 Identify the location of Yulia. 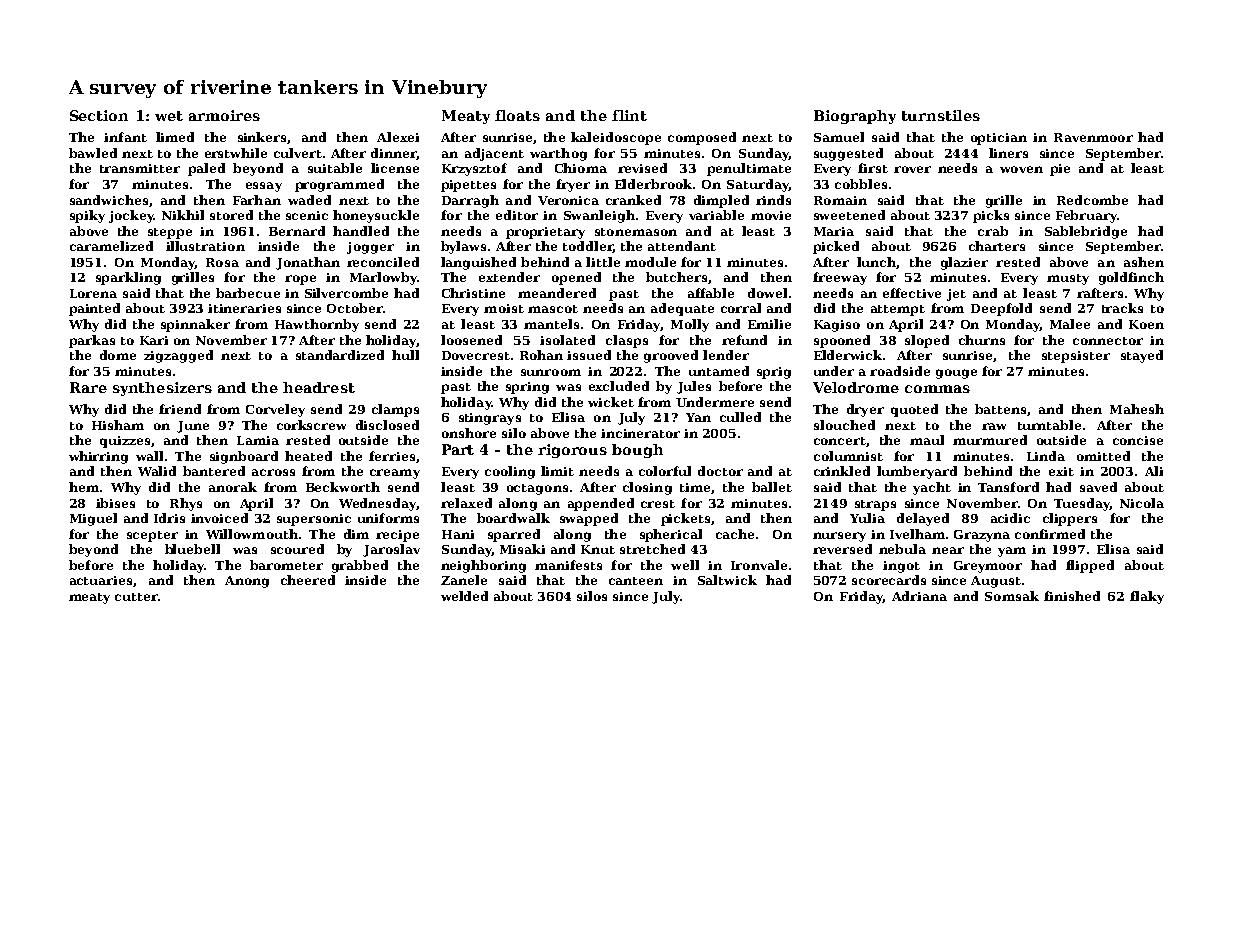
(867, 518).
